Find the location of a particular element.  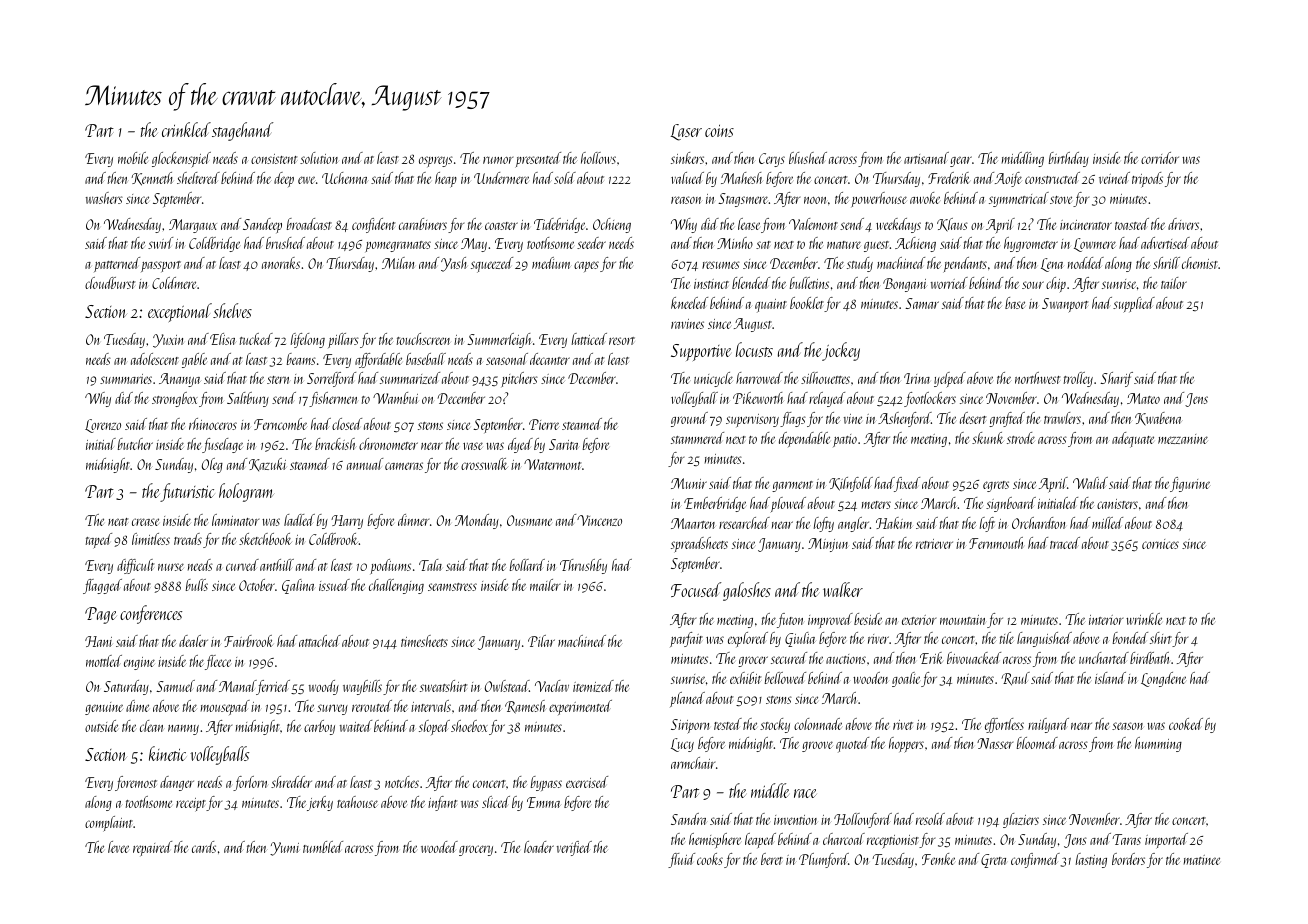

Munir is located at coordinates (689, 483).
